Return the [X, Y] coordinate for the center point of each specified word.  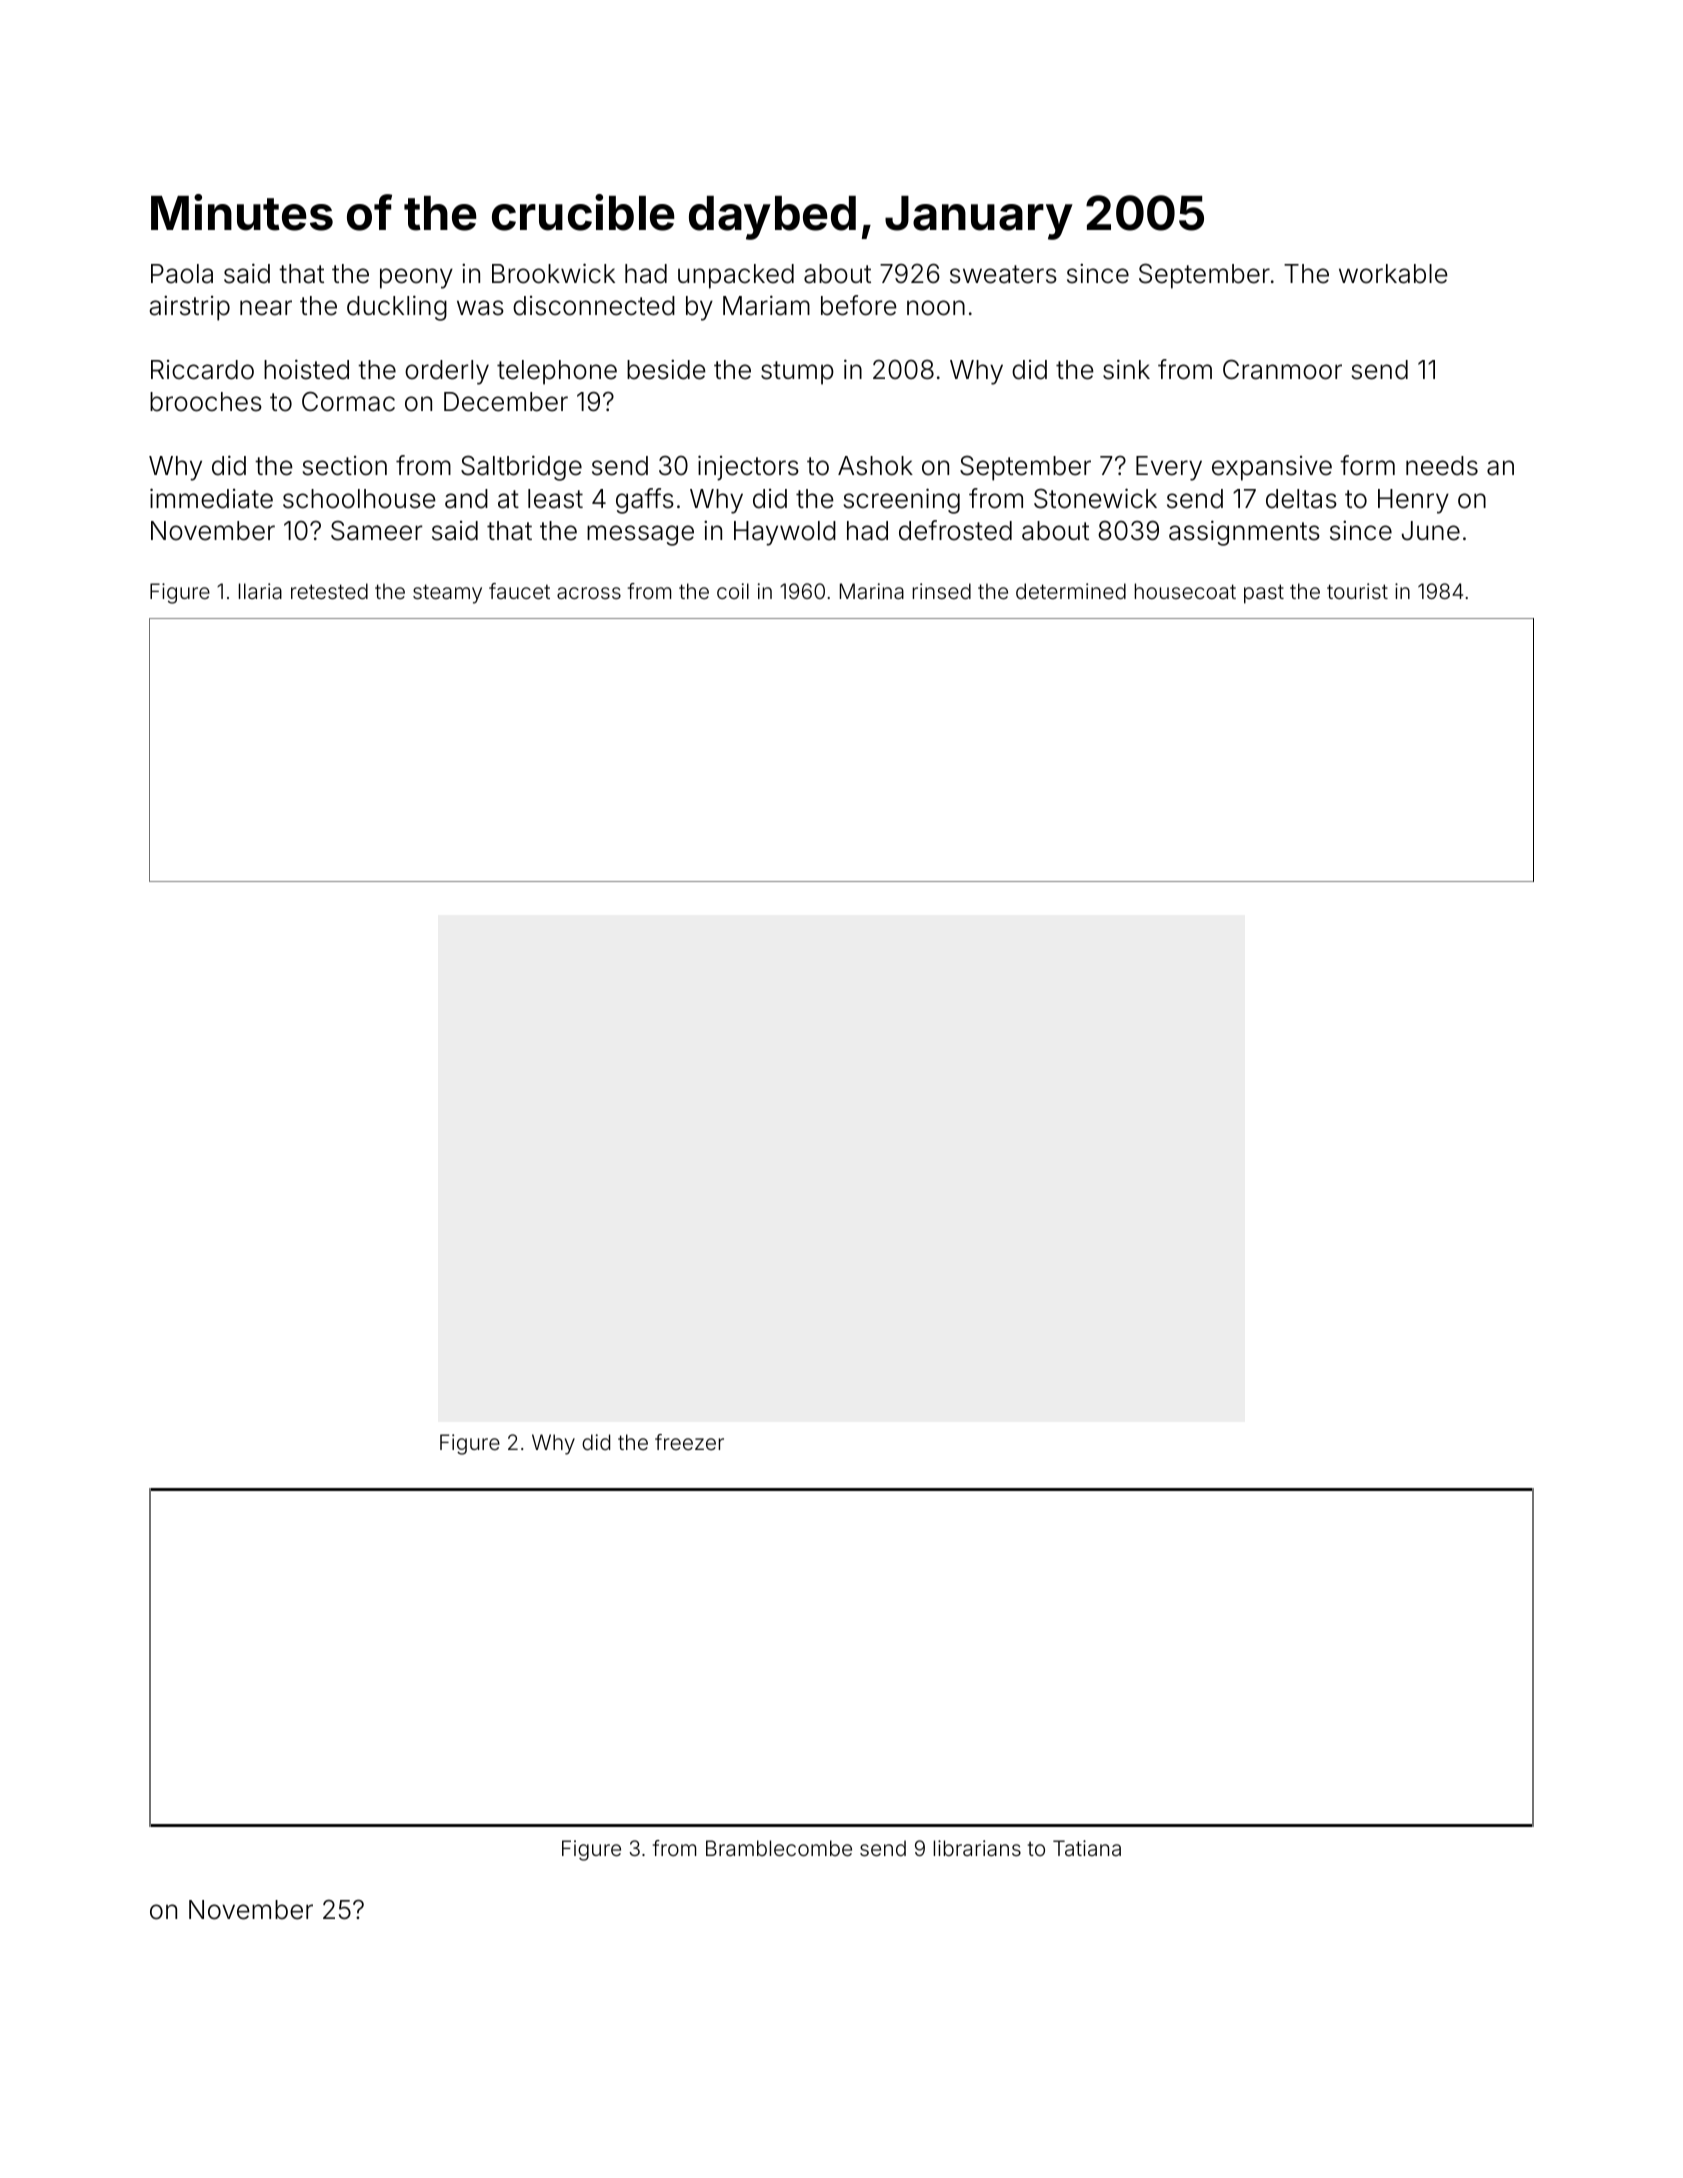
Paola [182, 274]
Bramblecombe [779, 1848]
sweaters [1003, 274]
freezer [689, 1442]
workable [1393, 274]
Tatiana [1087, 1848]
